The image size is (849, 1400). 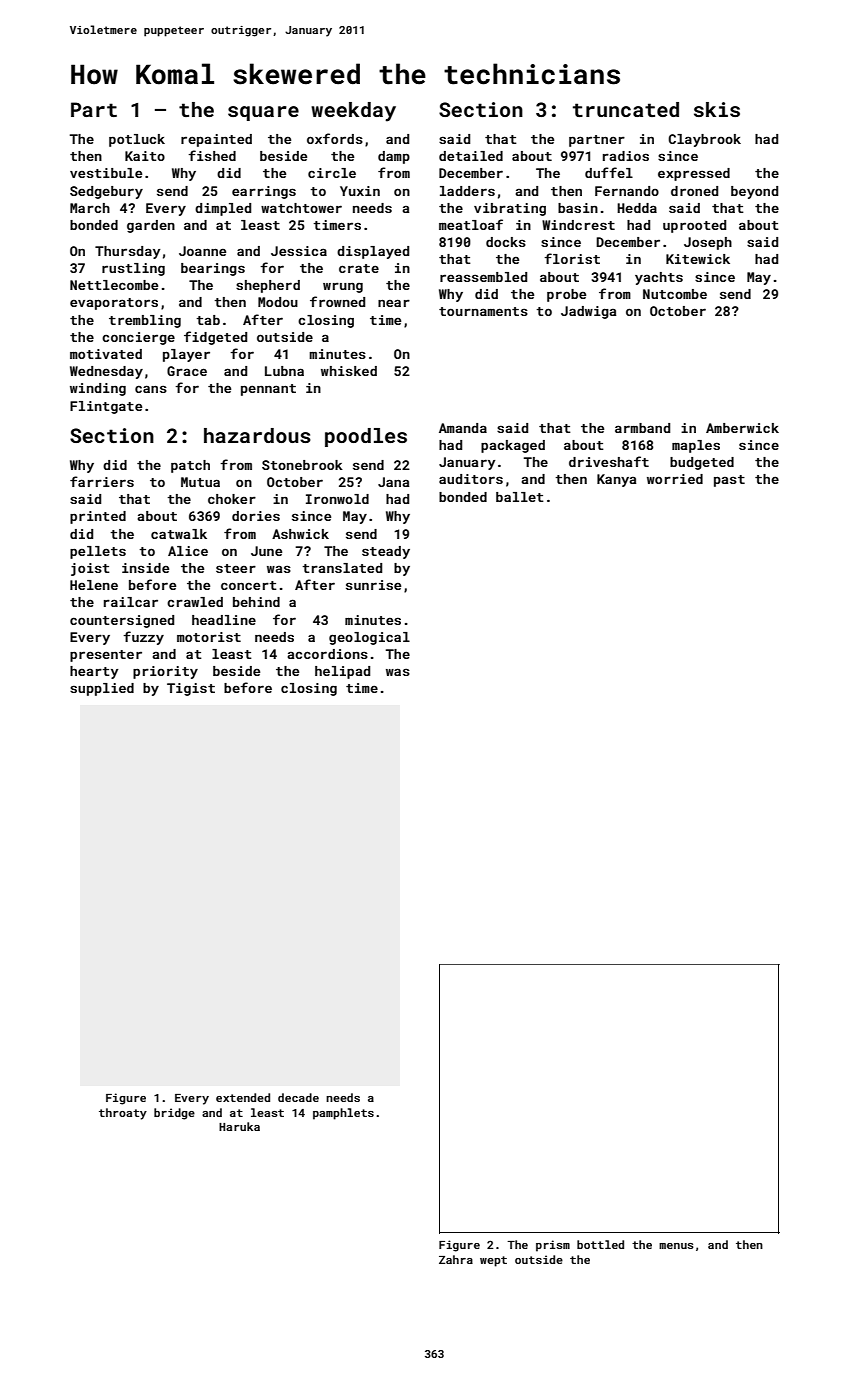 I want to click on extended, so click(x=243, y=1097).
